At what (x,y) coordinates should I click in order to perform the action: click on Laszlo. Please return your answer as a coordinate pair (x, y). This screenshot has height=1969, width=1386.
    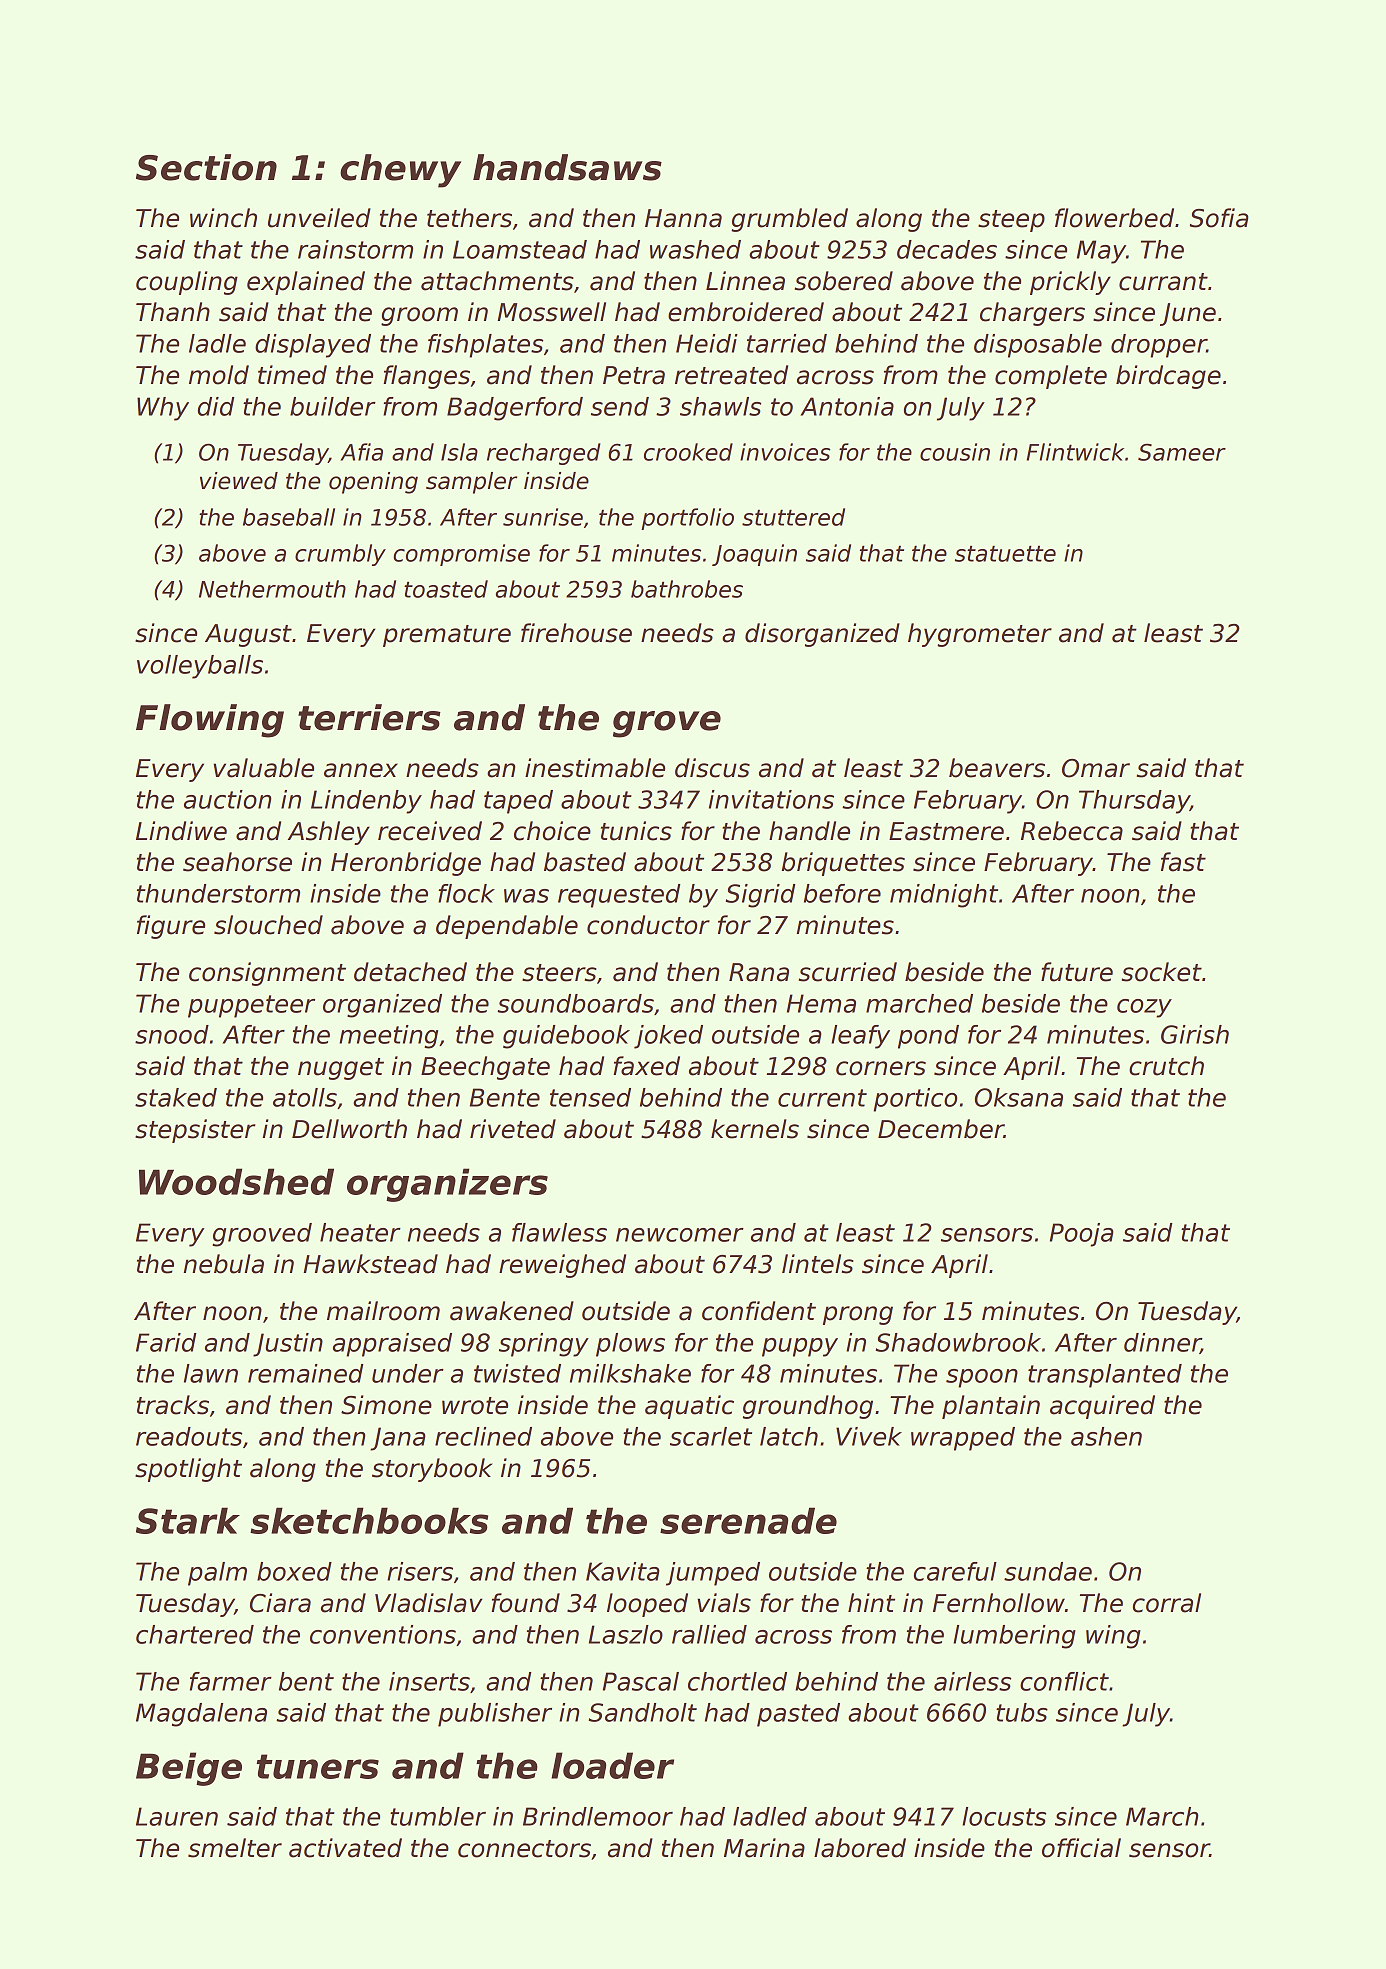
    Looking at the image, I should click on (626, 1634).
